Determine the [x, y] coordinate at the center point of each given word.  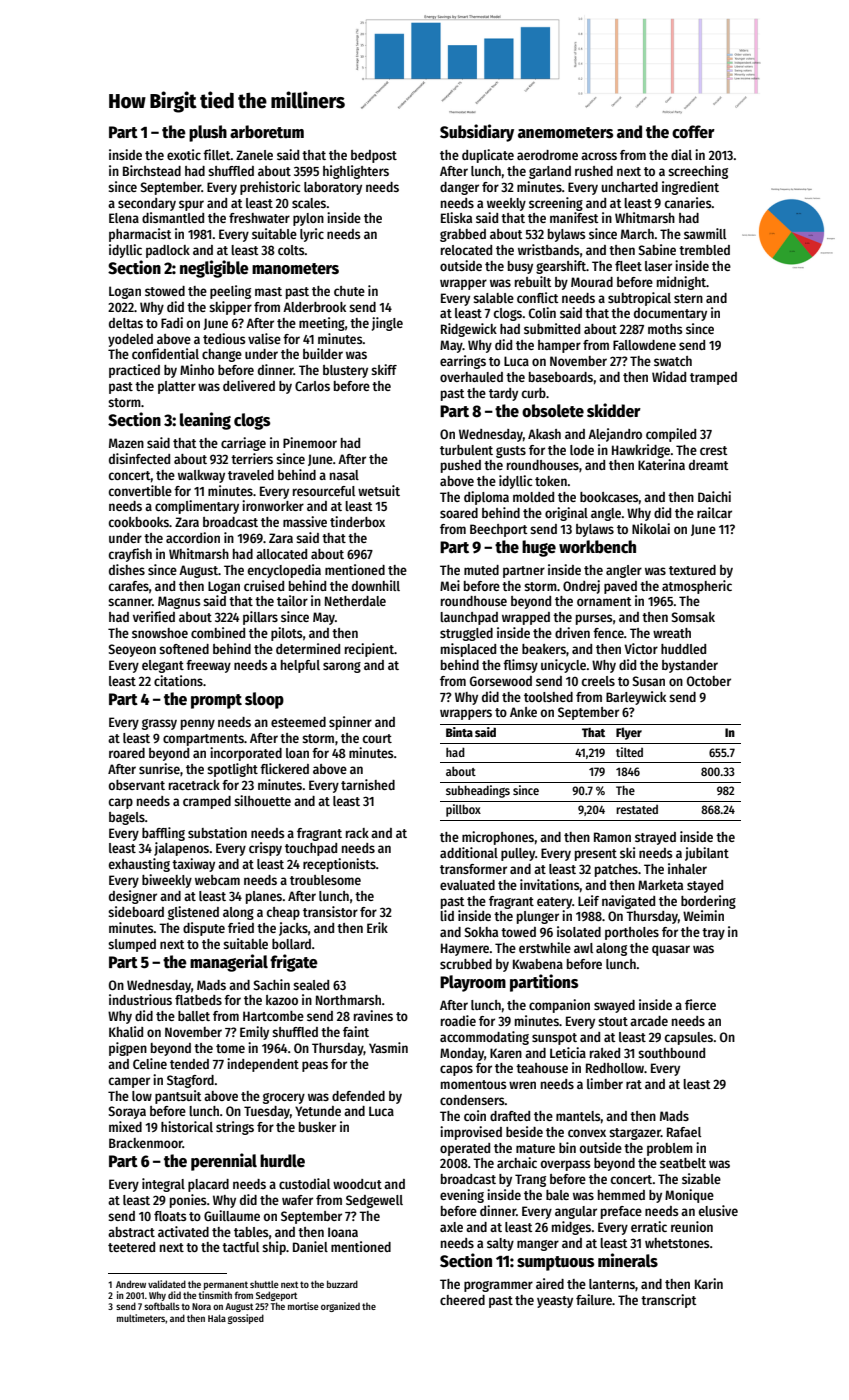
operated [465, 1149]
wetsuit [379, 490]
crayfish [130, 555]
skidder [614, 410]
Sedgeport [276, 1296]
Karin [709, 1283]
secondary [147, 204]
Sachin [272, 984]
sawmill [705, 233]
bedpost [374, 156]
